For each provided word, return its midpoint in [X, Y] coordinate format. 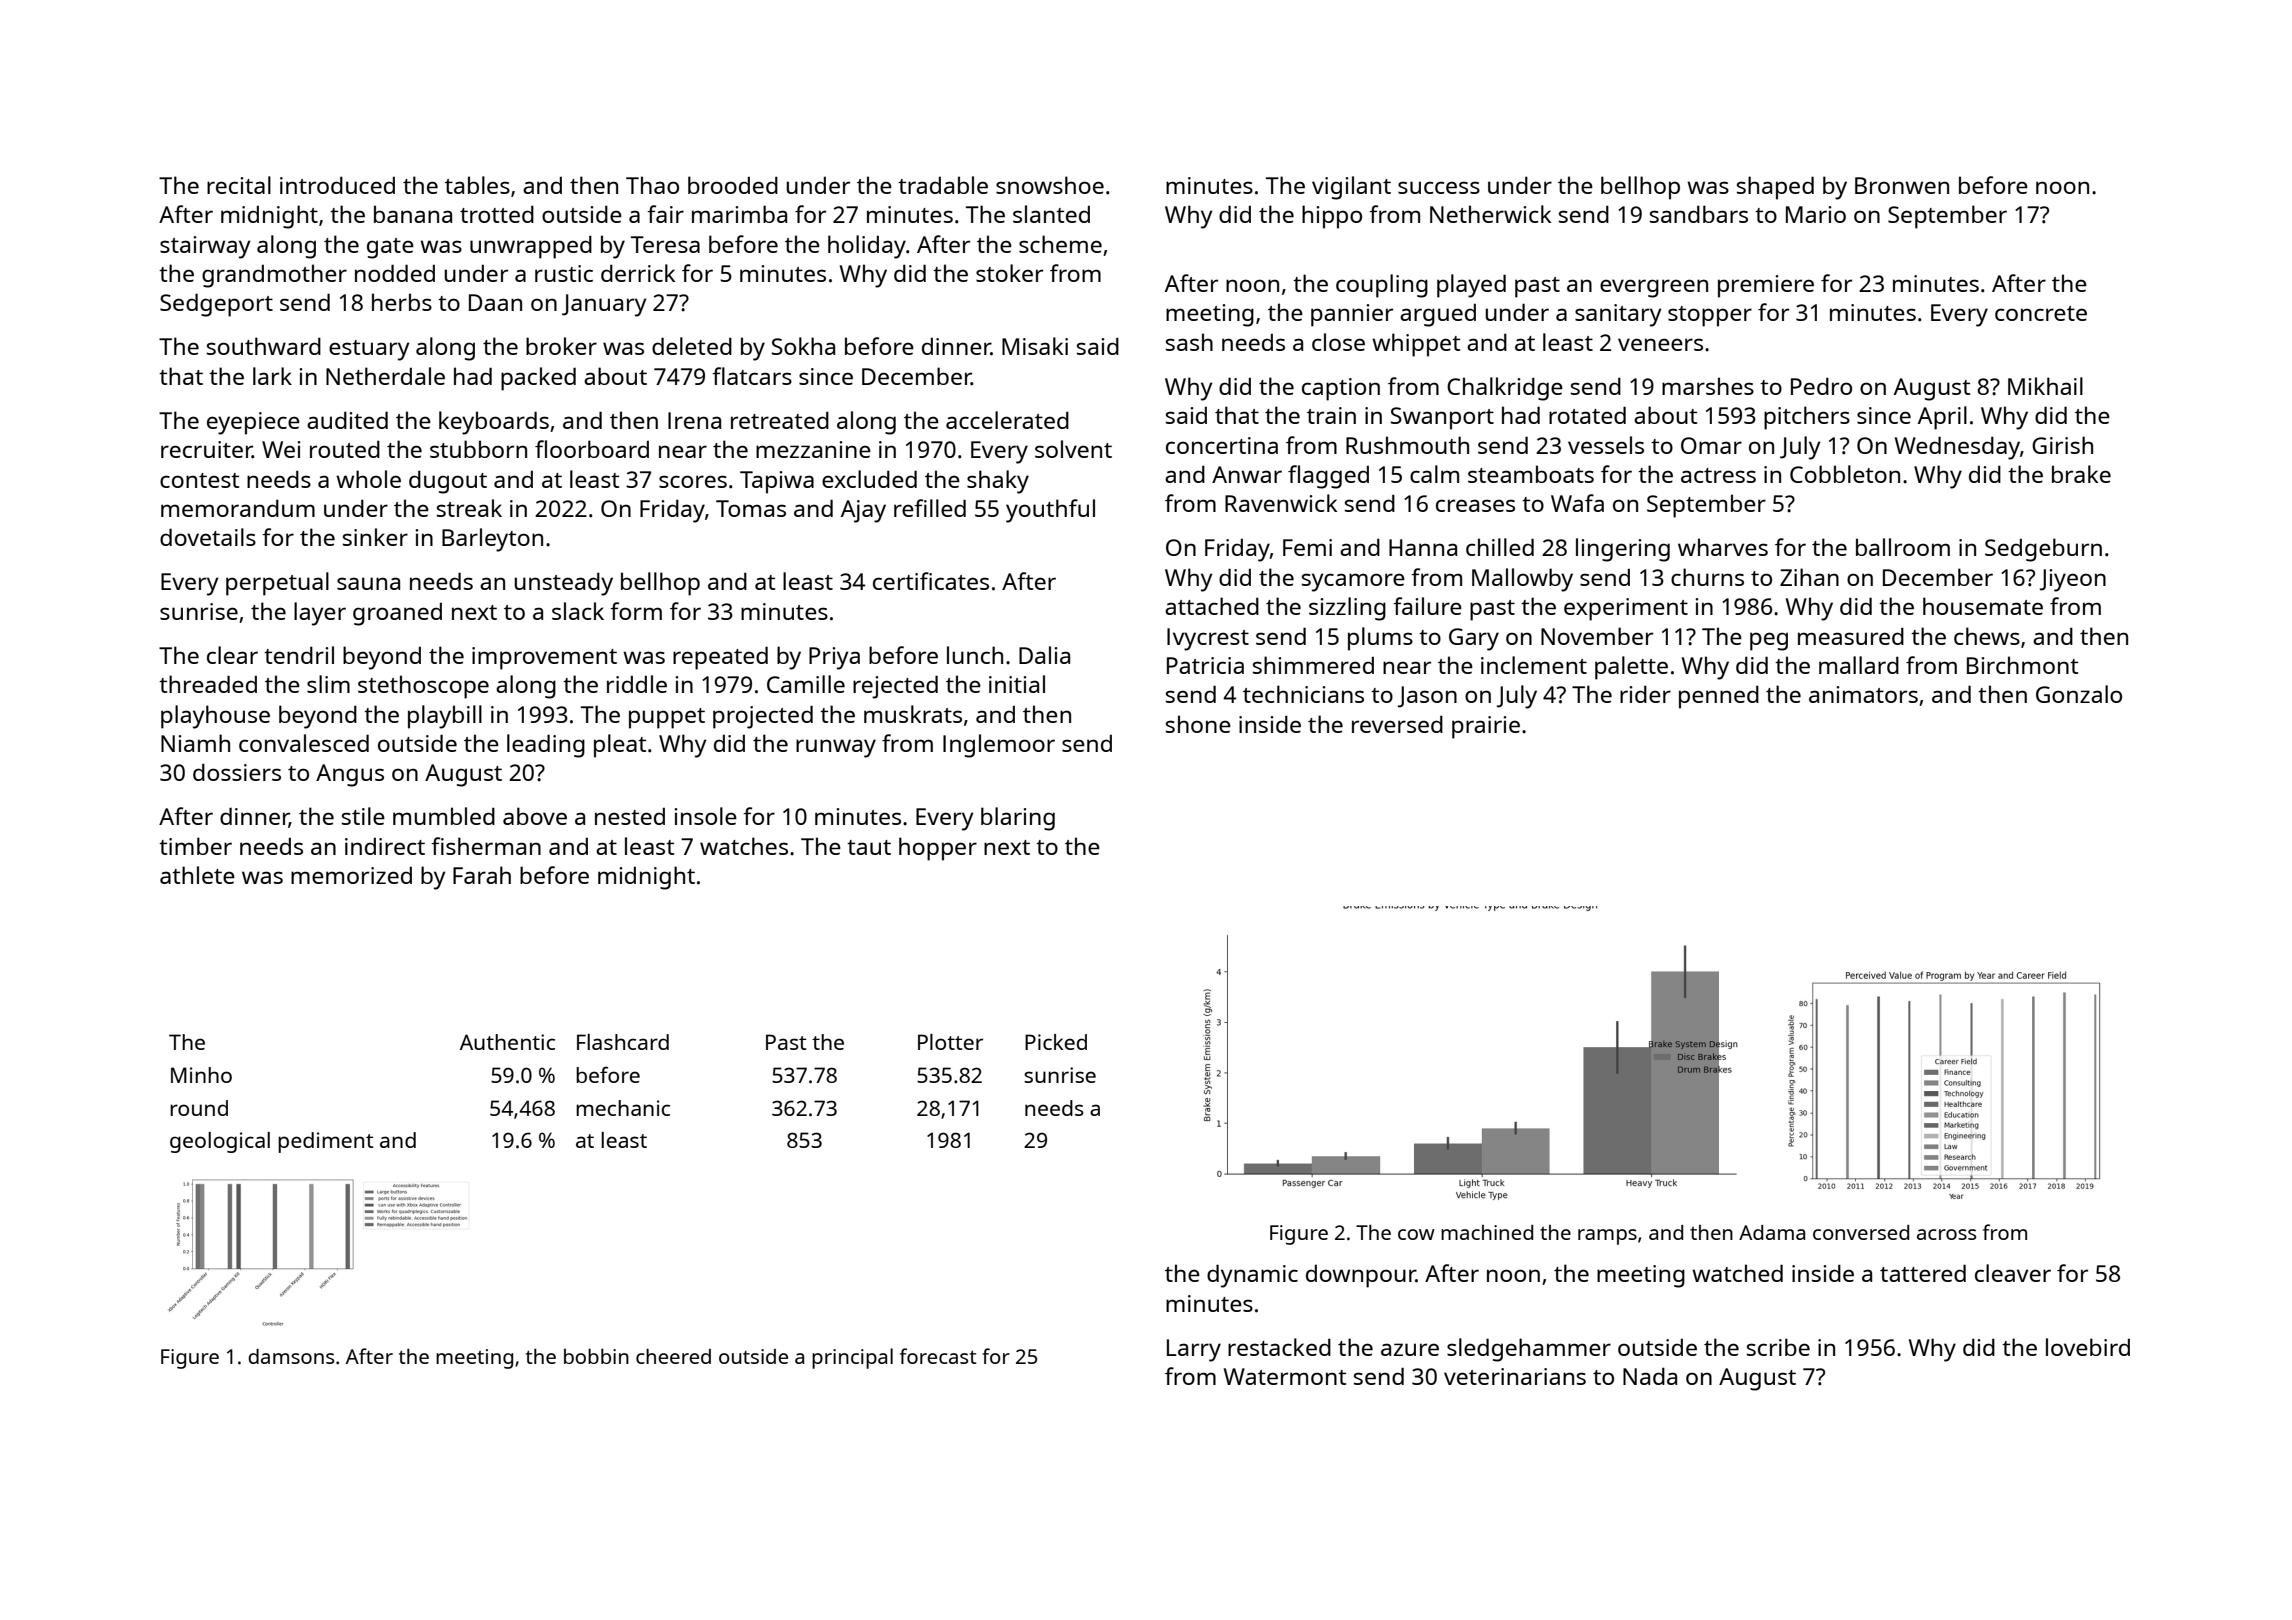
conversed [1861, 1232]
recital [239, 185]
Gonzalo [2079, 694]
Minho [201, 1075]
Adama [1772, 1232]
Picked [1056, 1042]
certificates [931, 581]
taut [869, 847]
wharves [1723, 547]
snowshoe [1050, 185]
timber [195, 846]
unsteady [563, 584]
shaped [1775, 188]
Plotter [950, 1042]
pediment [325, 1142]
